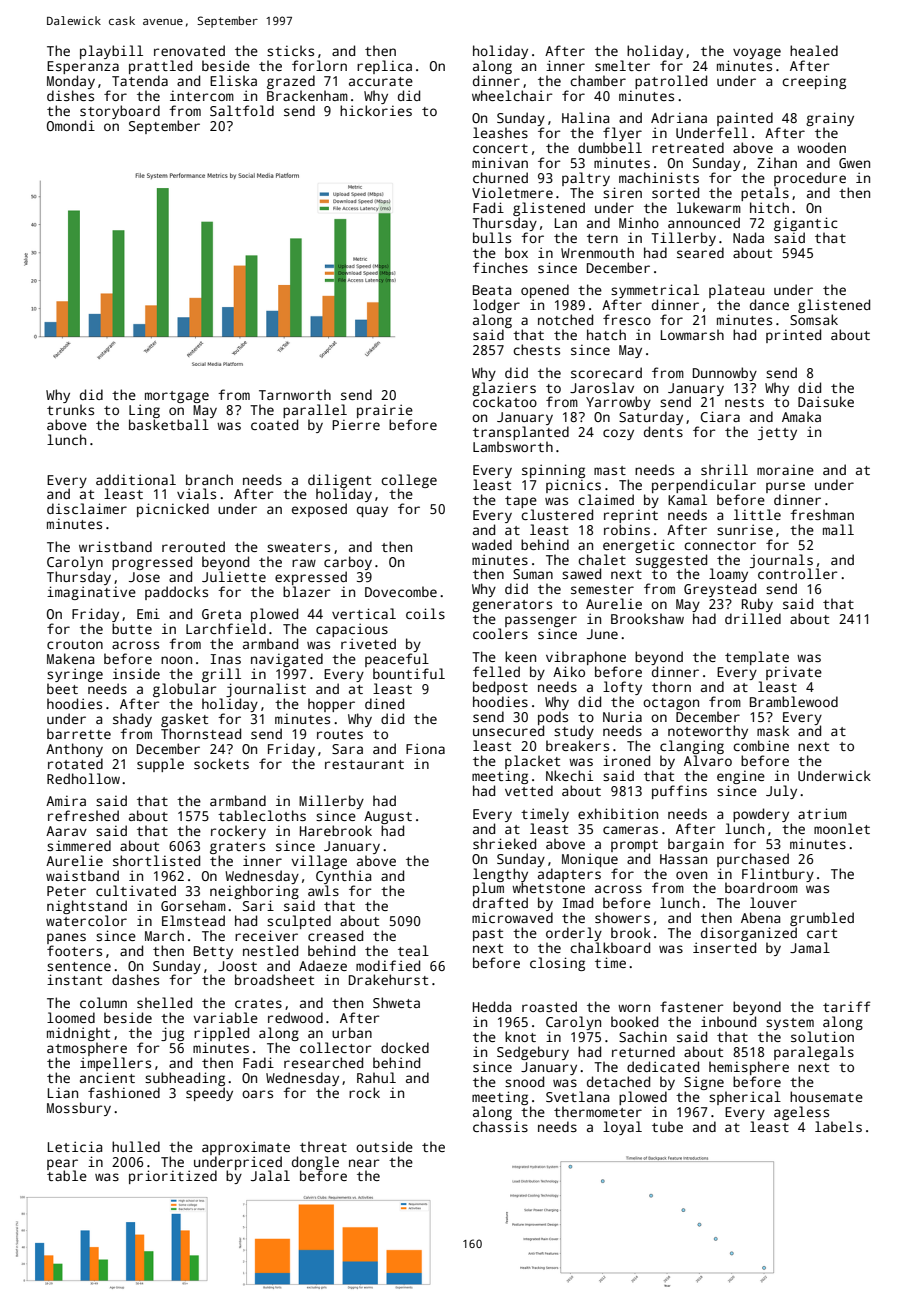 The width and height of the screenshot is (924, 1308). Describe the element at coordinates (335, 935) in the screenshot. I see `creased` at that location.
